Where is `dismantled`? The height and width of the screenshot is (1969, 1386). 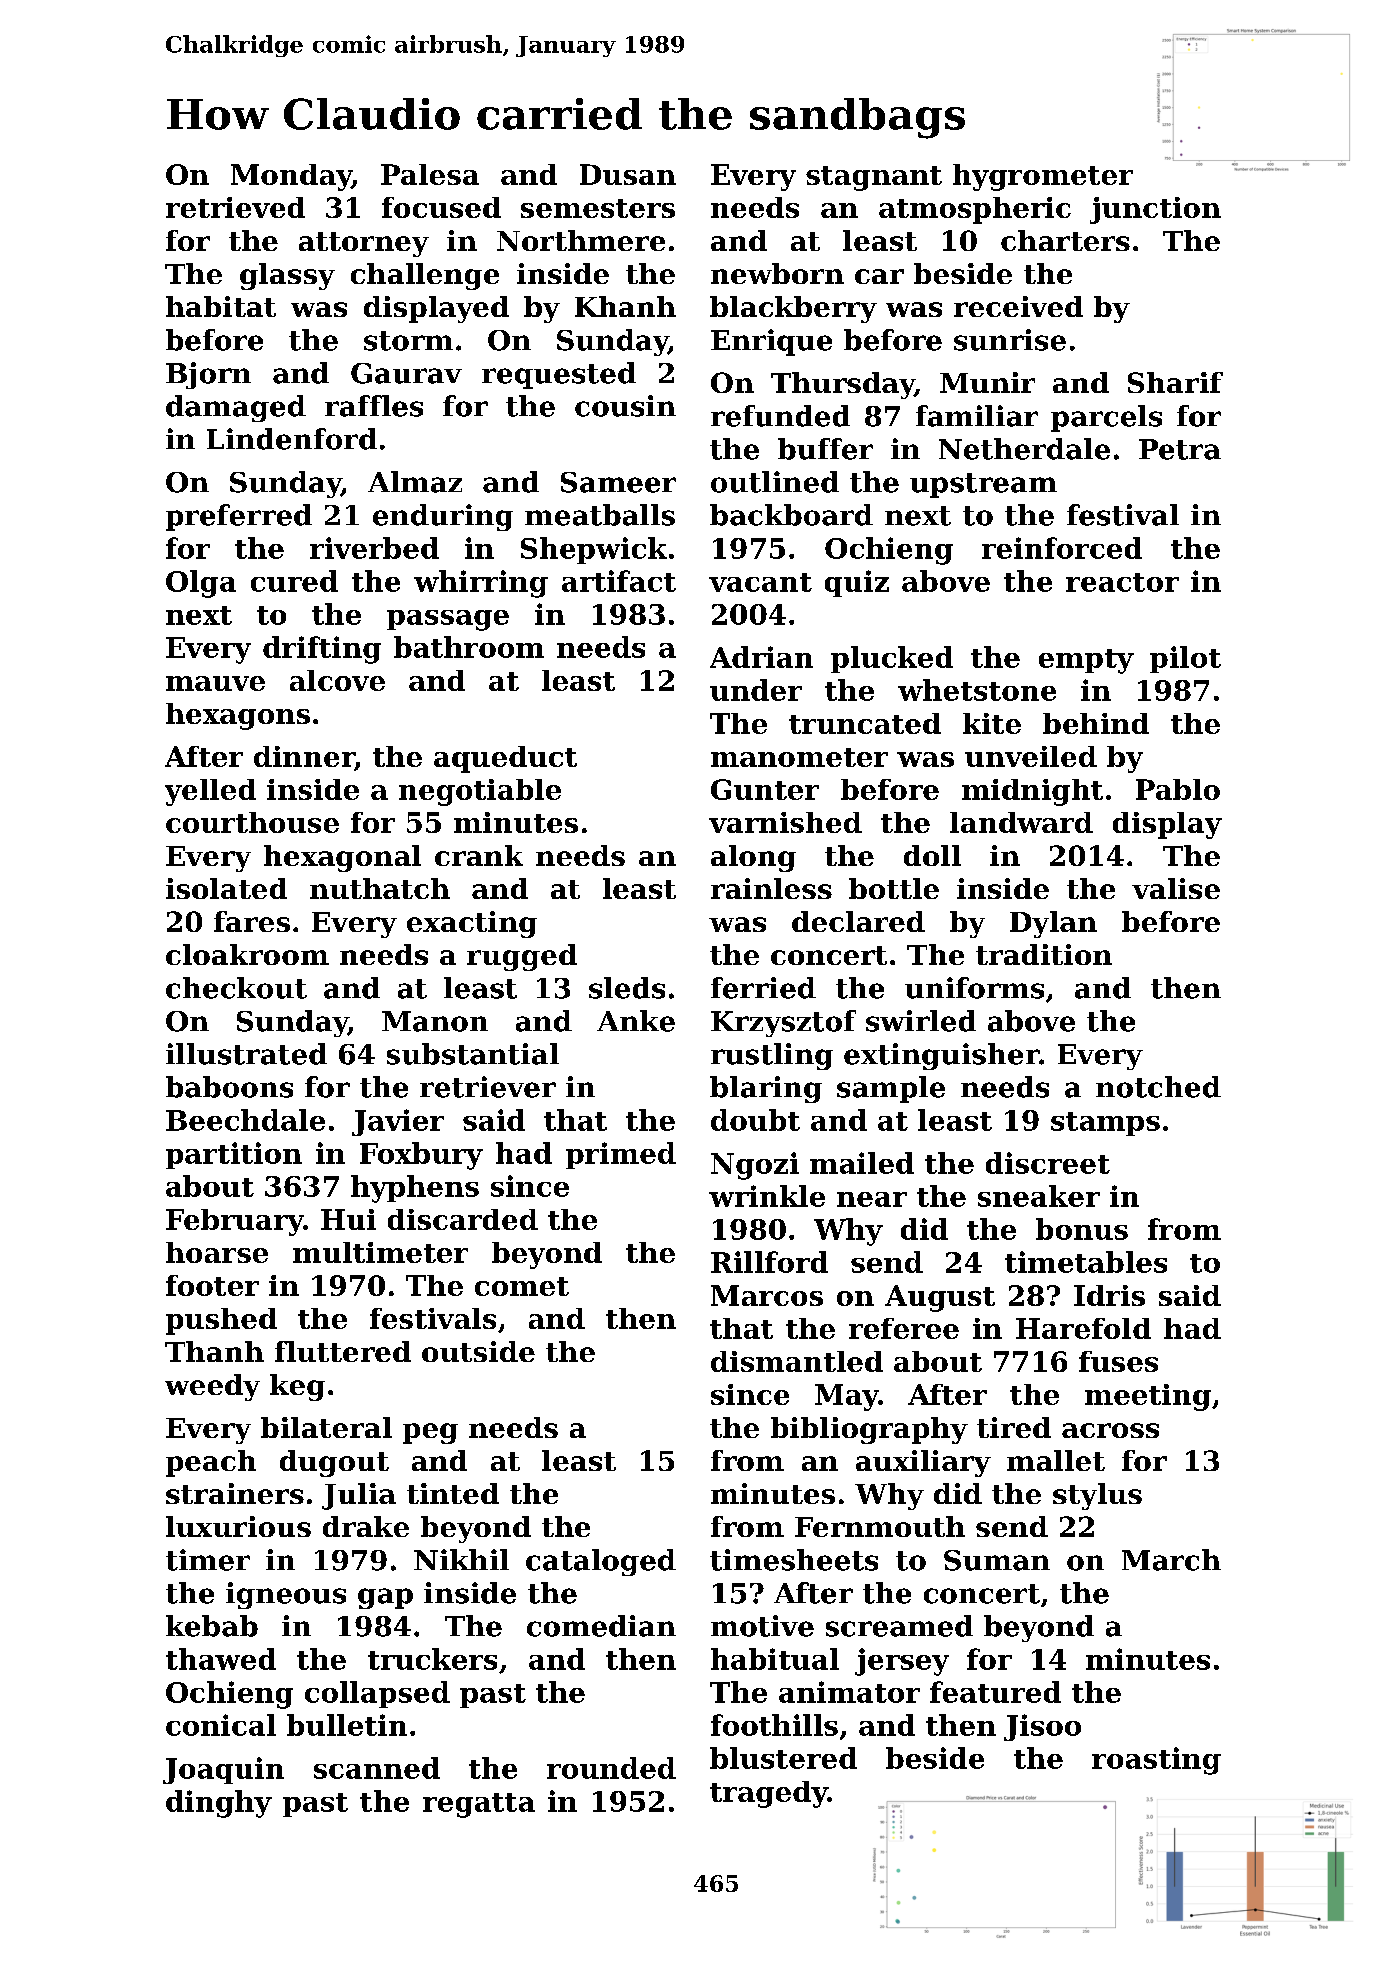 dismantled is located at coordinates (797, 1361).
